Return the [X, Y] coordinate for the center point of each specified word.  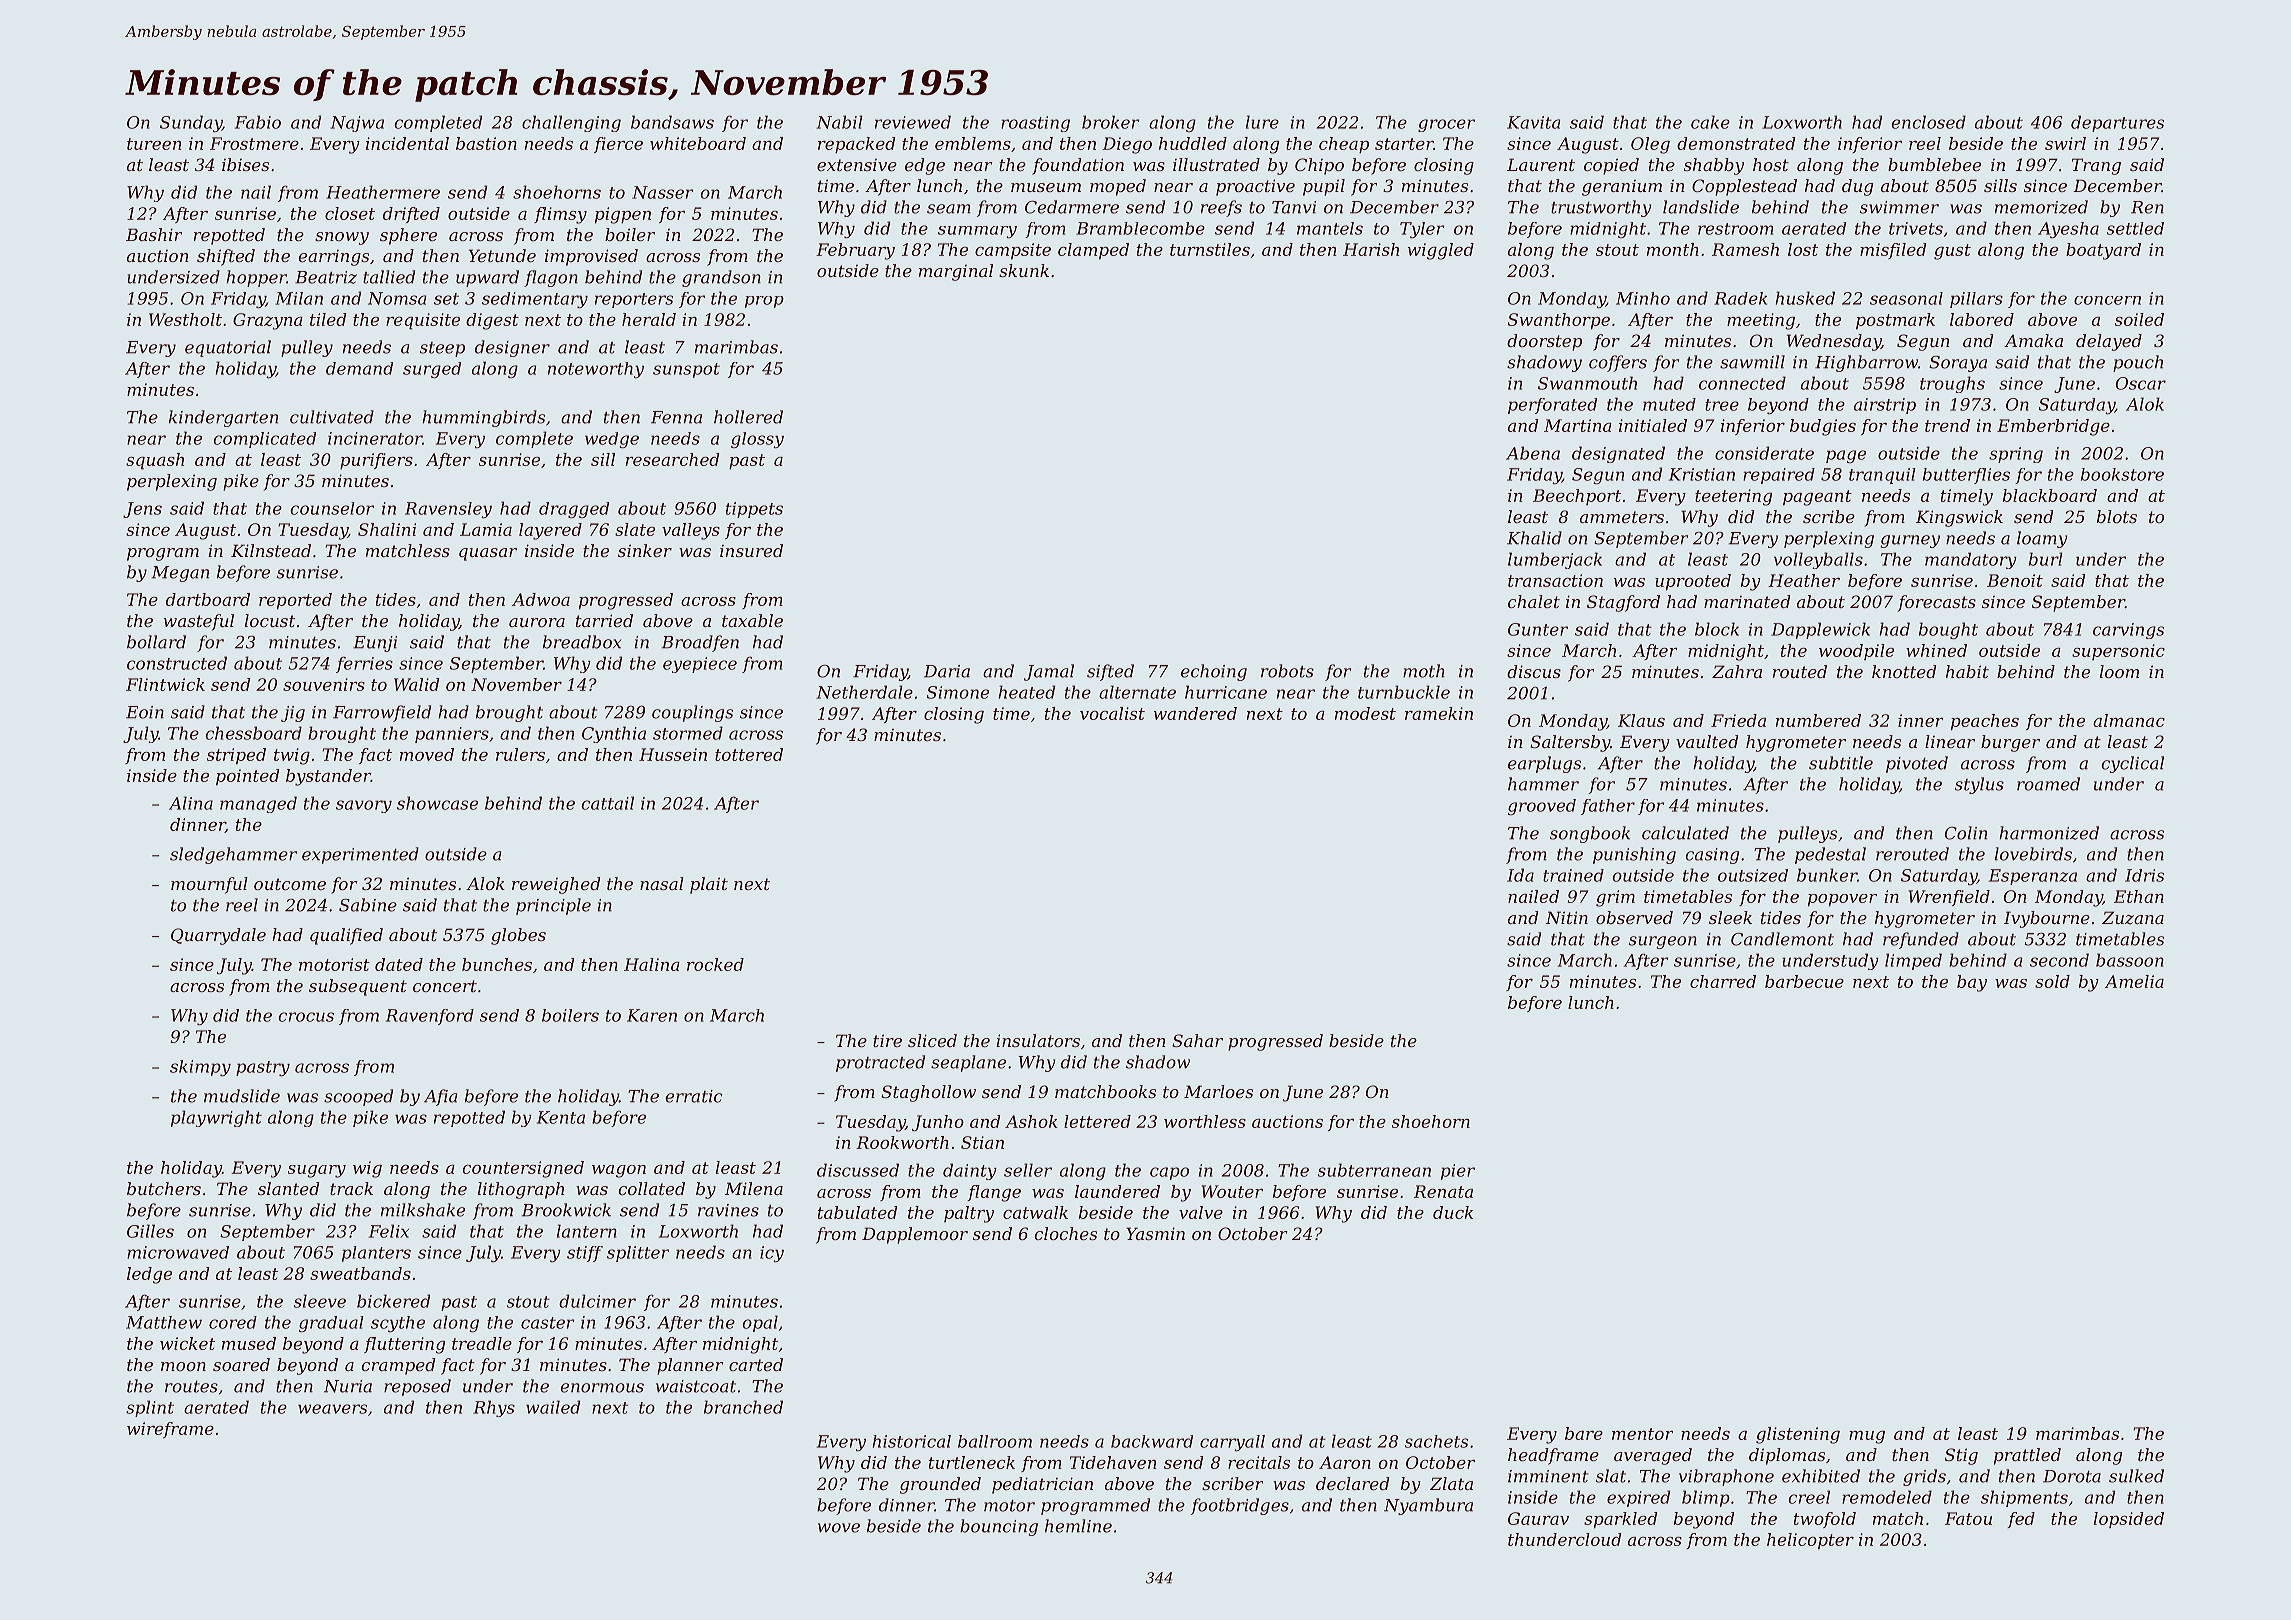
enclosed [1929, 122]
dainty [970, 1171]
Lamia [486, 529]
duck [1453, 1212]
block [1717, 629]
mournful [209, 885]
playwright [216, 1118]
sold [2052, 981]
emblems [973, 143]
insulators [1038, 1040]
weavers [332, 1409]
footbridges [1240, 1506]
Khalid [1534, 538]
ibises [245, 164]
